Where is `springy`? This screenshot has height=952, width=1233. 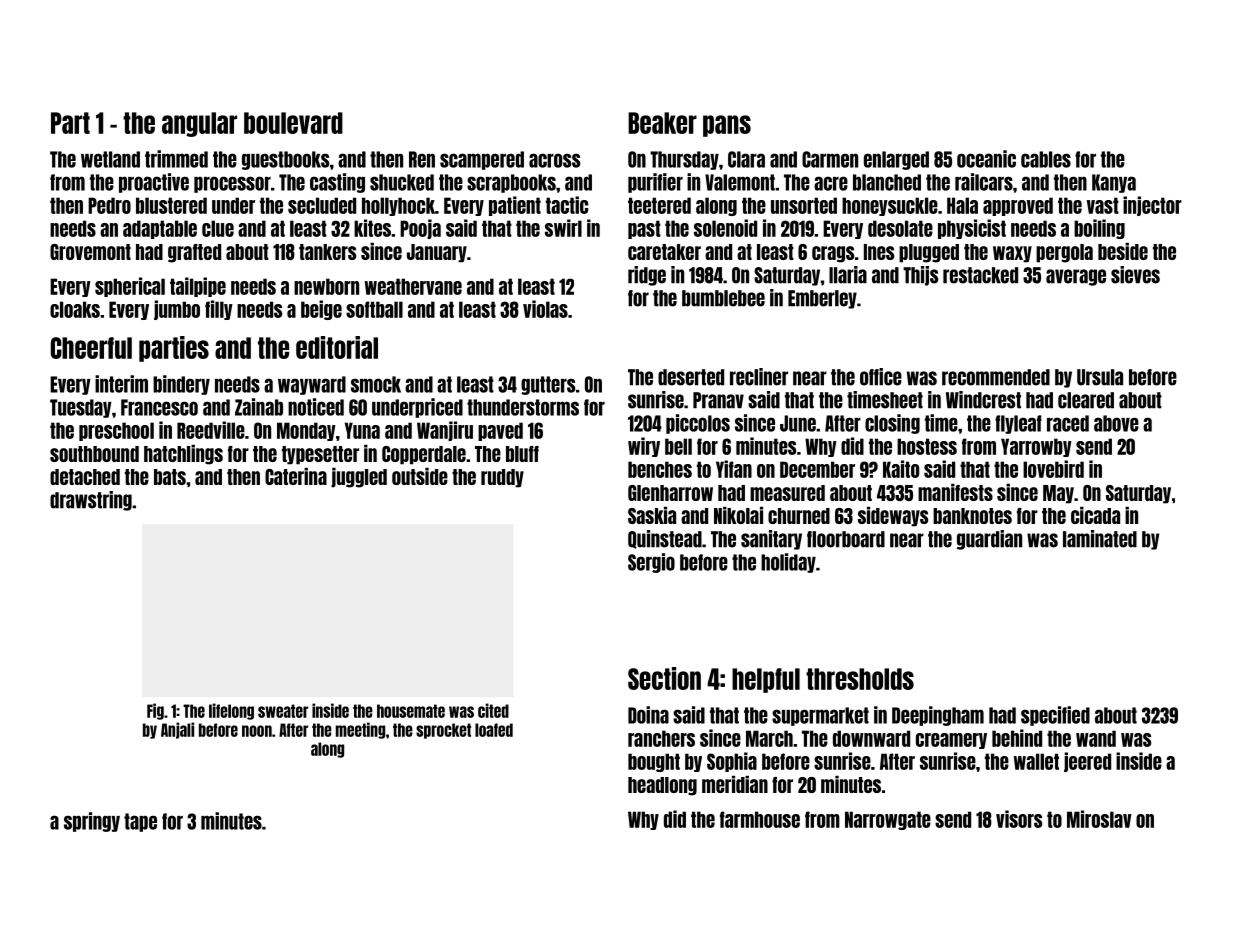 springy is located at coordinates (92, 822).
